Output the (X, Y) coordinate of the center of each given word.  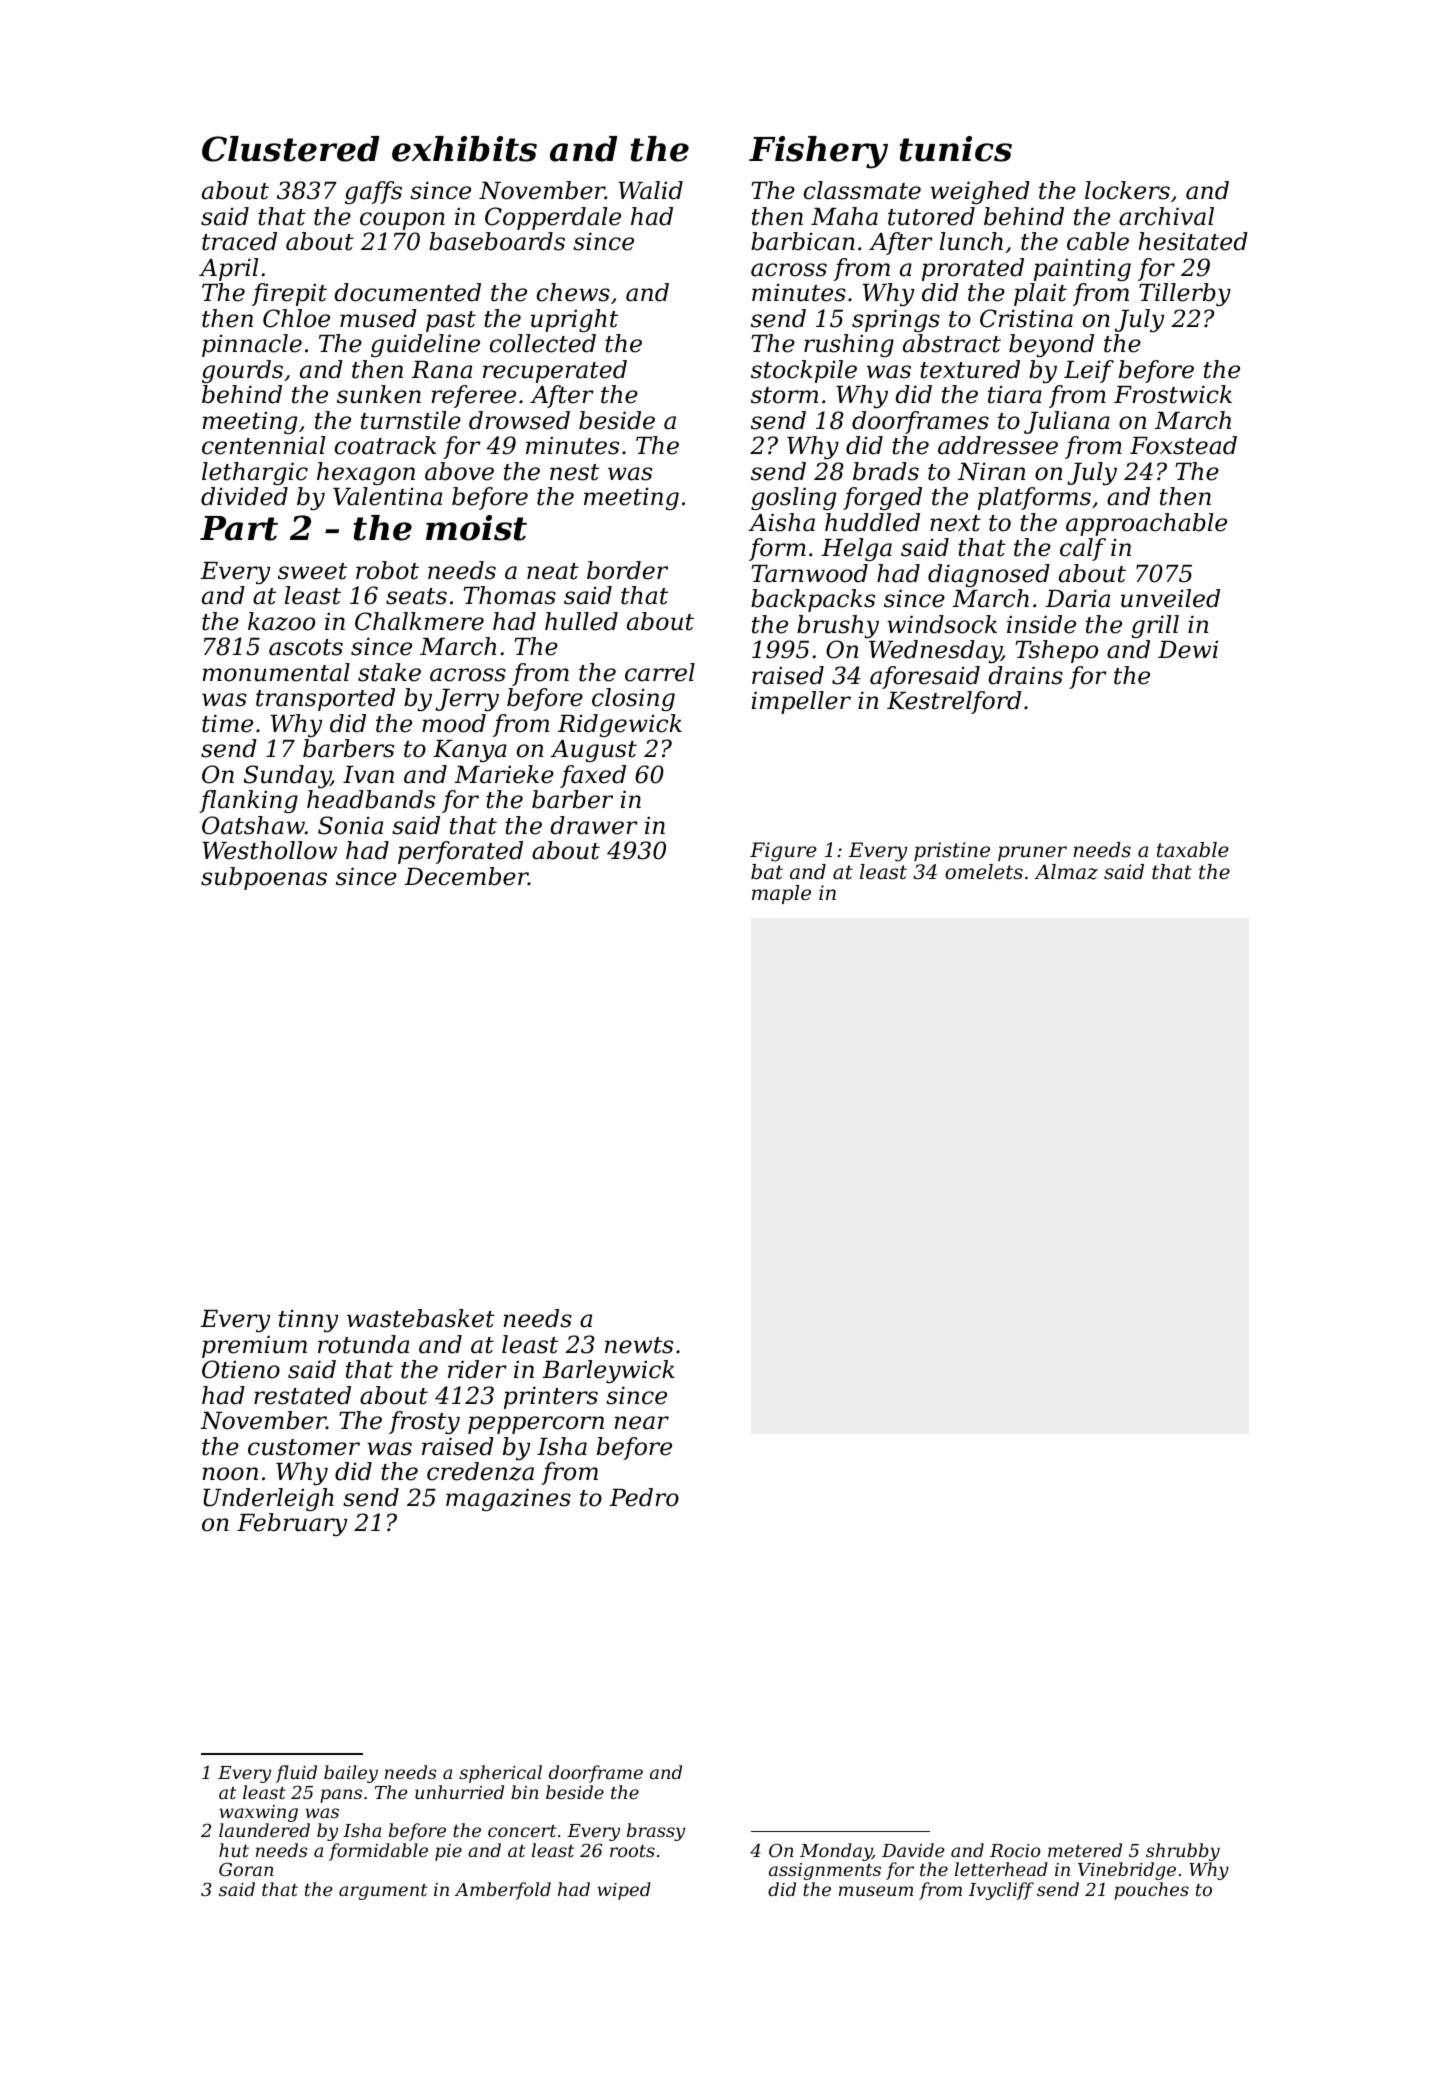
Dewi (1188, 650)
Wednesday (935, 651)
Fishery (818, 152)
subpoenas (264, 878)
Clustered (291, 149)
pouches (1151, 1891)
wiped (624, 1891)
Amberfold (502, 1891)
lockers (1127, 190)
